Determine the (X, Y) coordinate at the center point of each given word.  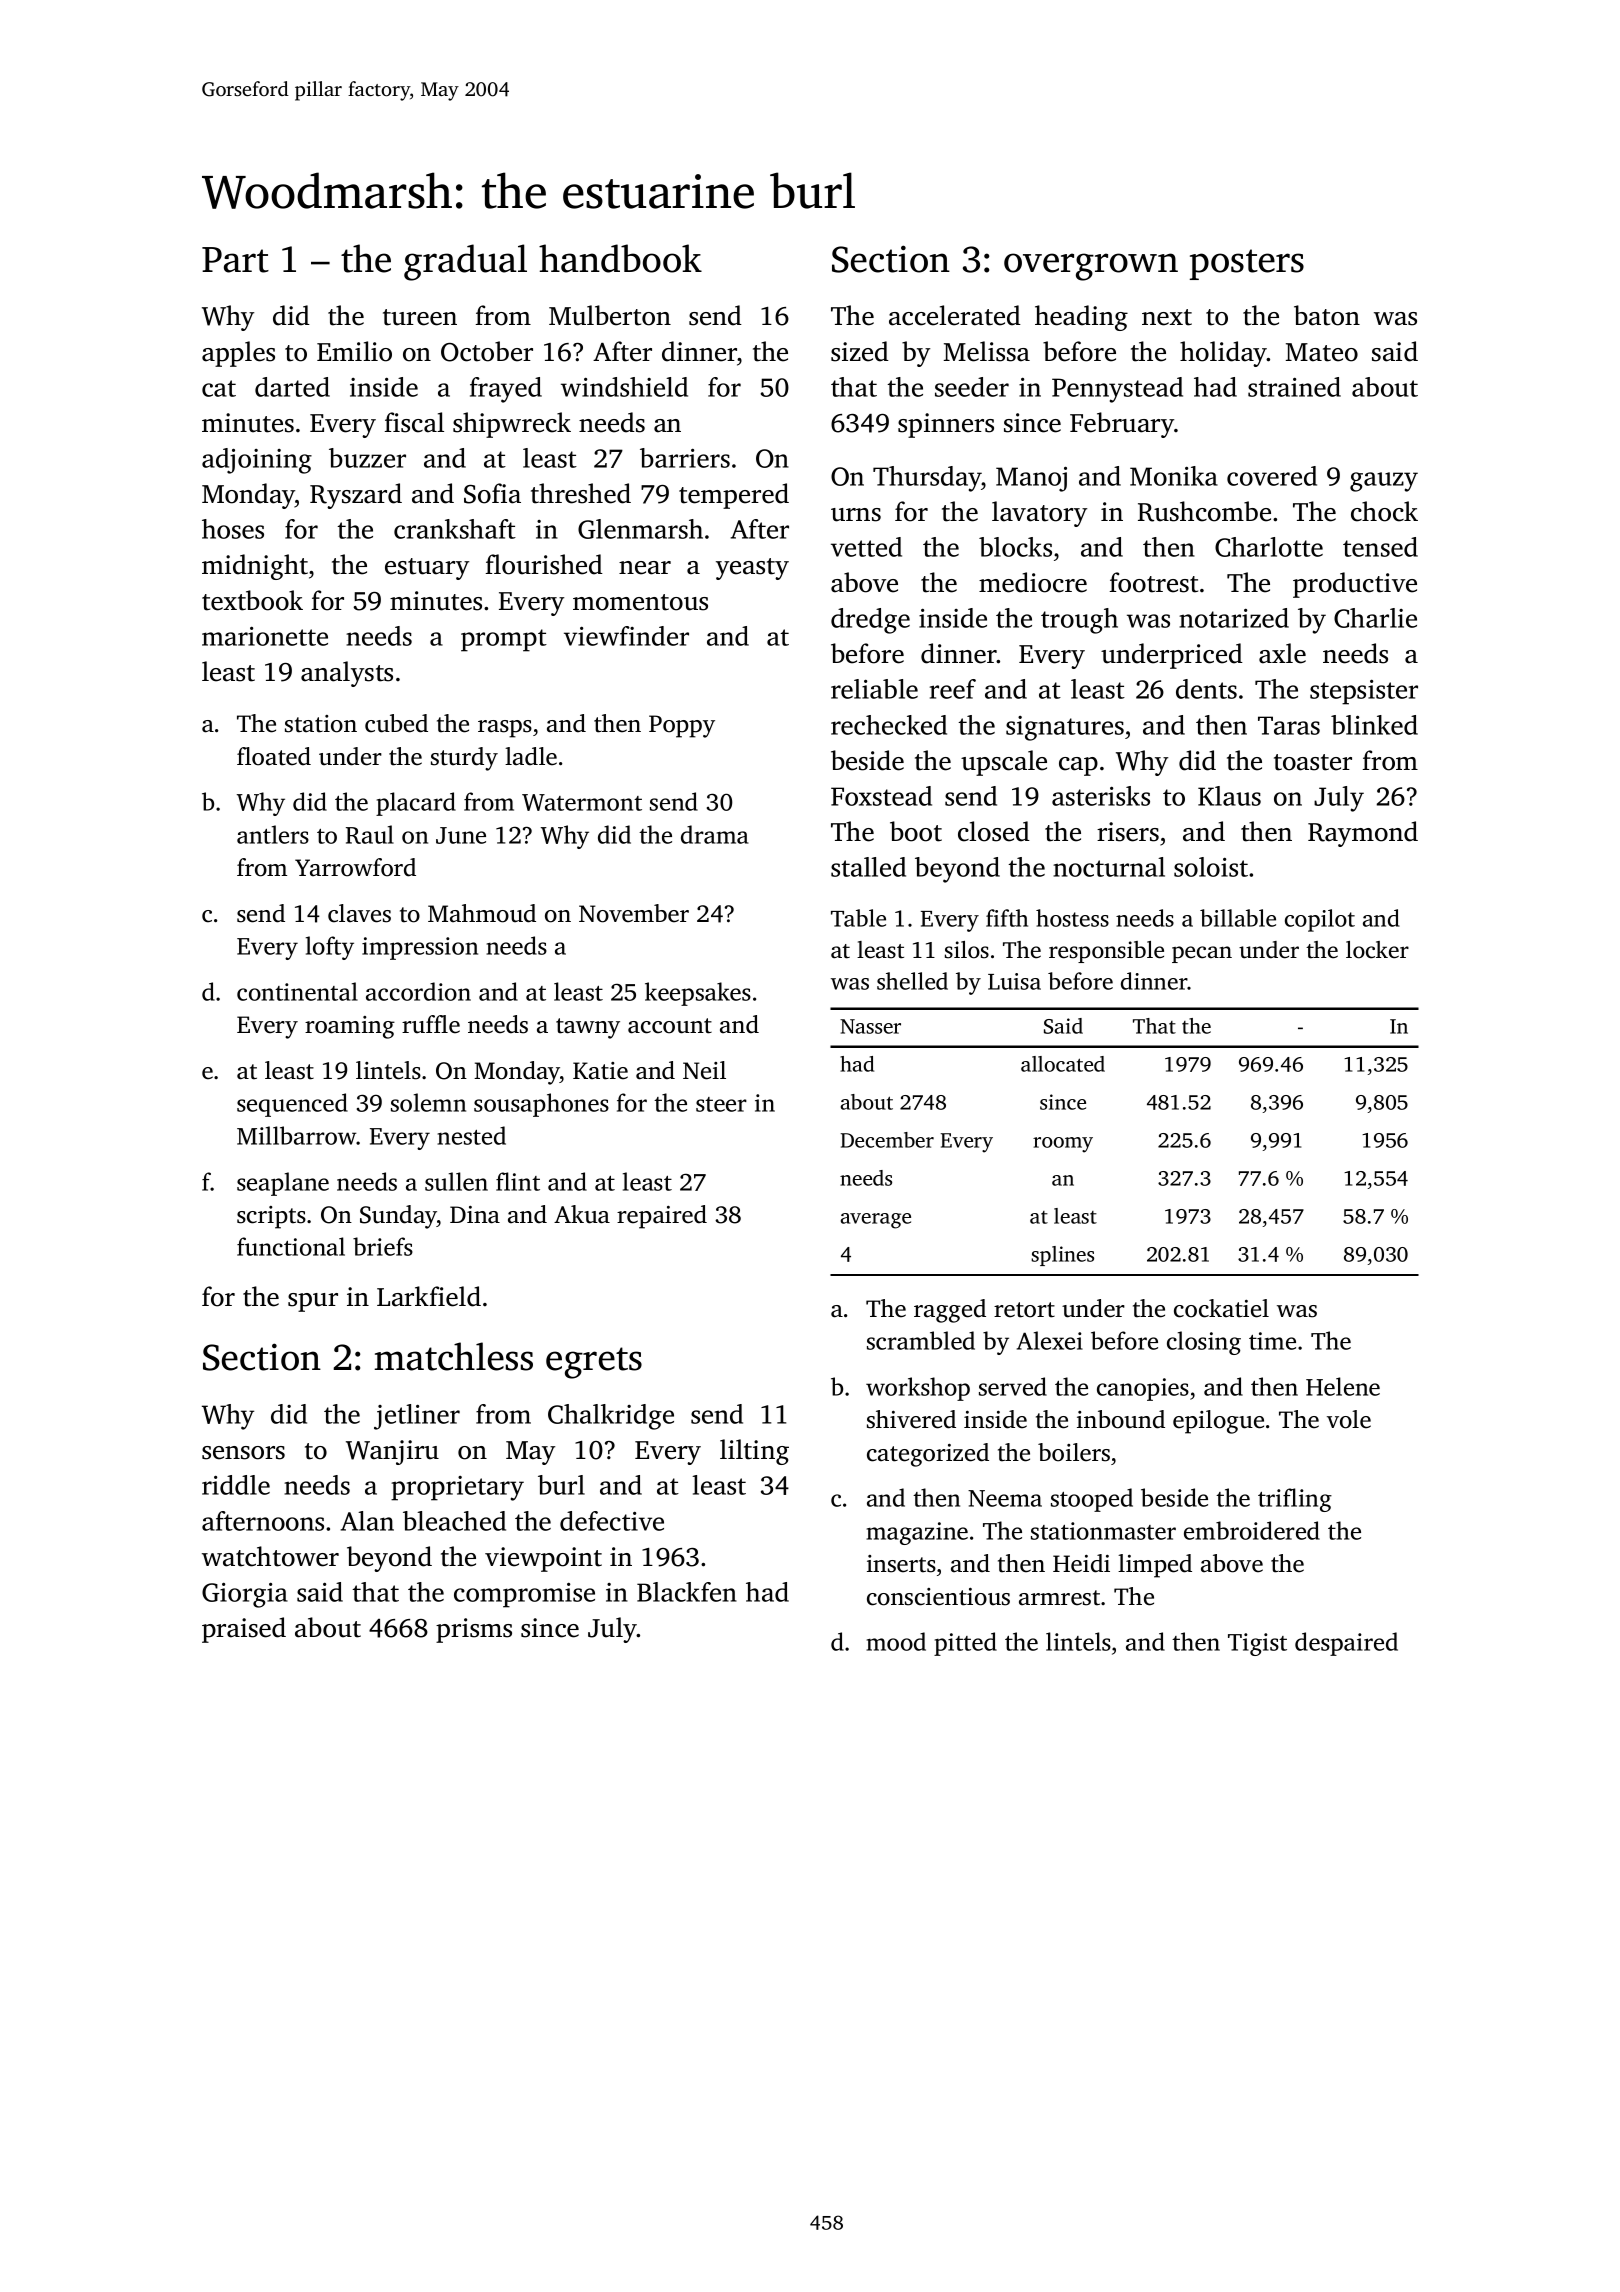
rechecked (889, 725)
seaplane (283, 1184)
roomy (1063, 1145)
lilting (754, 1452)
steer (721, 1104)
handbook (620, 258)
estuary (427, 569)
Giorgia (245, 1595)
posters (1247, 264)
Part (235, 260)
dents (1206, 689)
